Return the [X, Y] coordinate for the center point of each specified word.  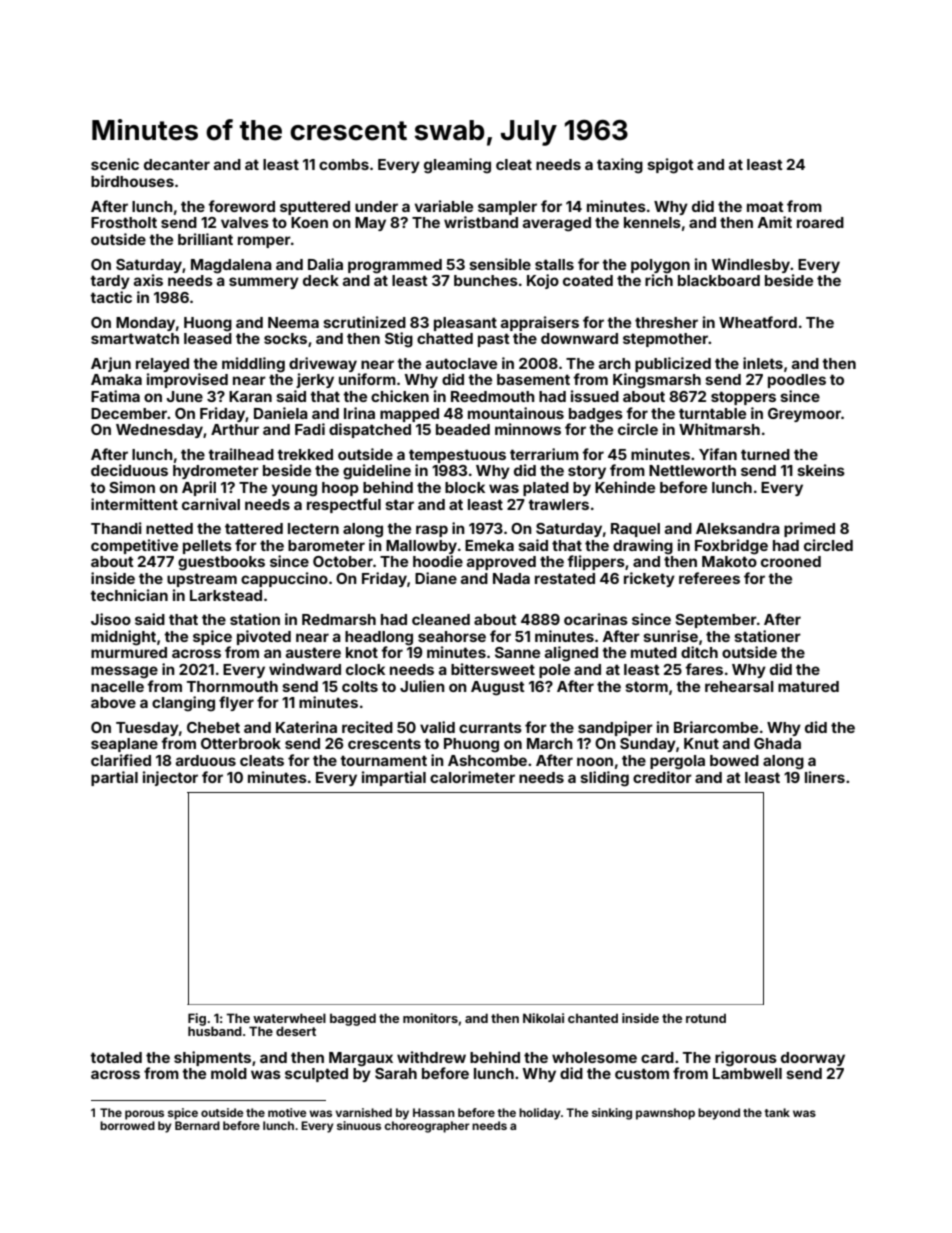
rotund [706, 1018]
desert [296, 1031]
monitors [430, 1018]
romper [264, 242]
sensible [500, 264]
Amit [775, 222]
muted [654, 652]
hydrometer [216, 472]
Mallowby [421, 547]
